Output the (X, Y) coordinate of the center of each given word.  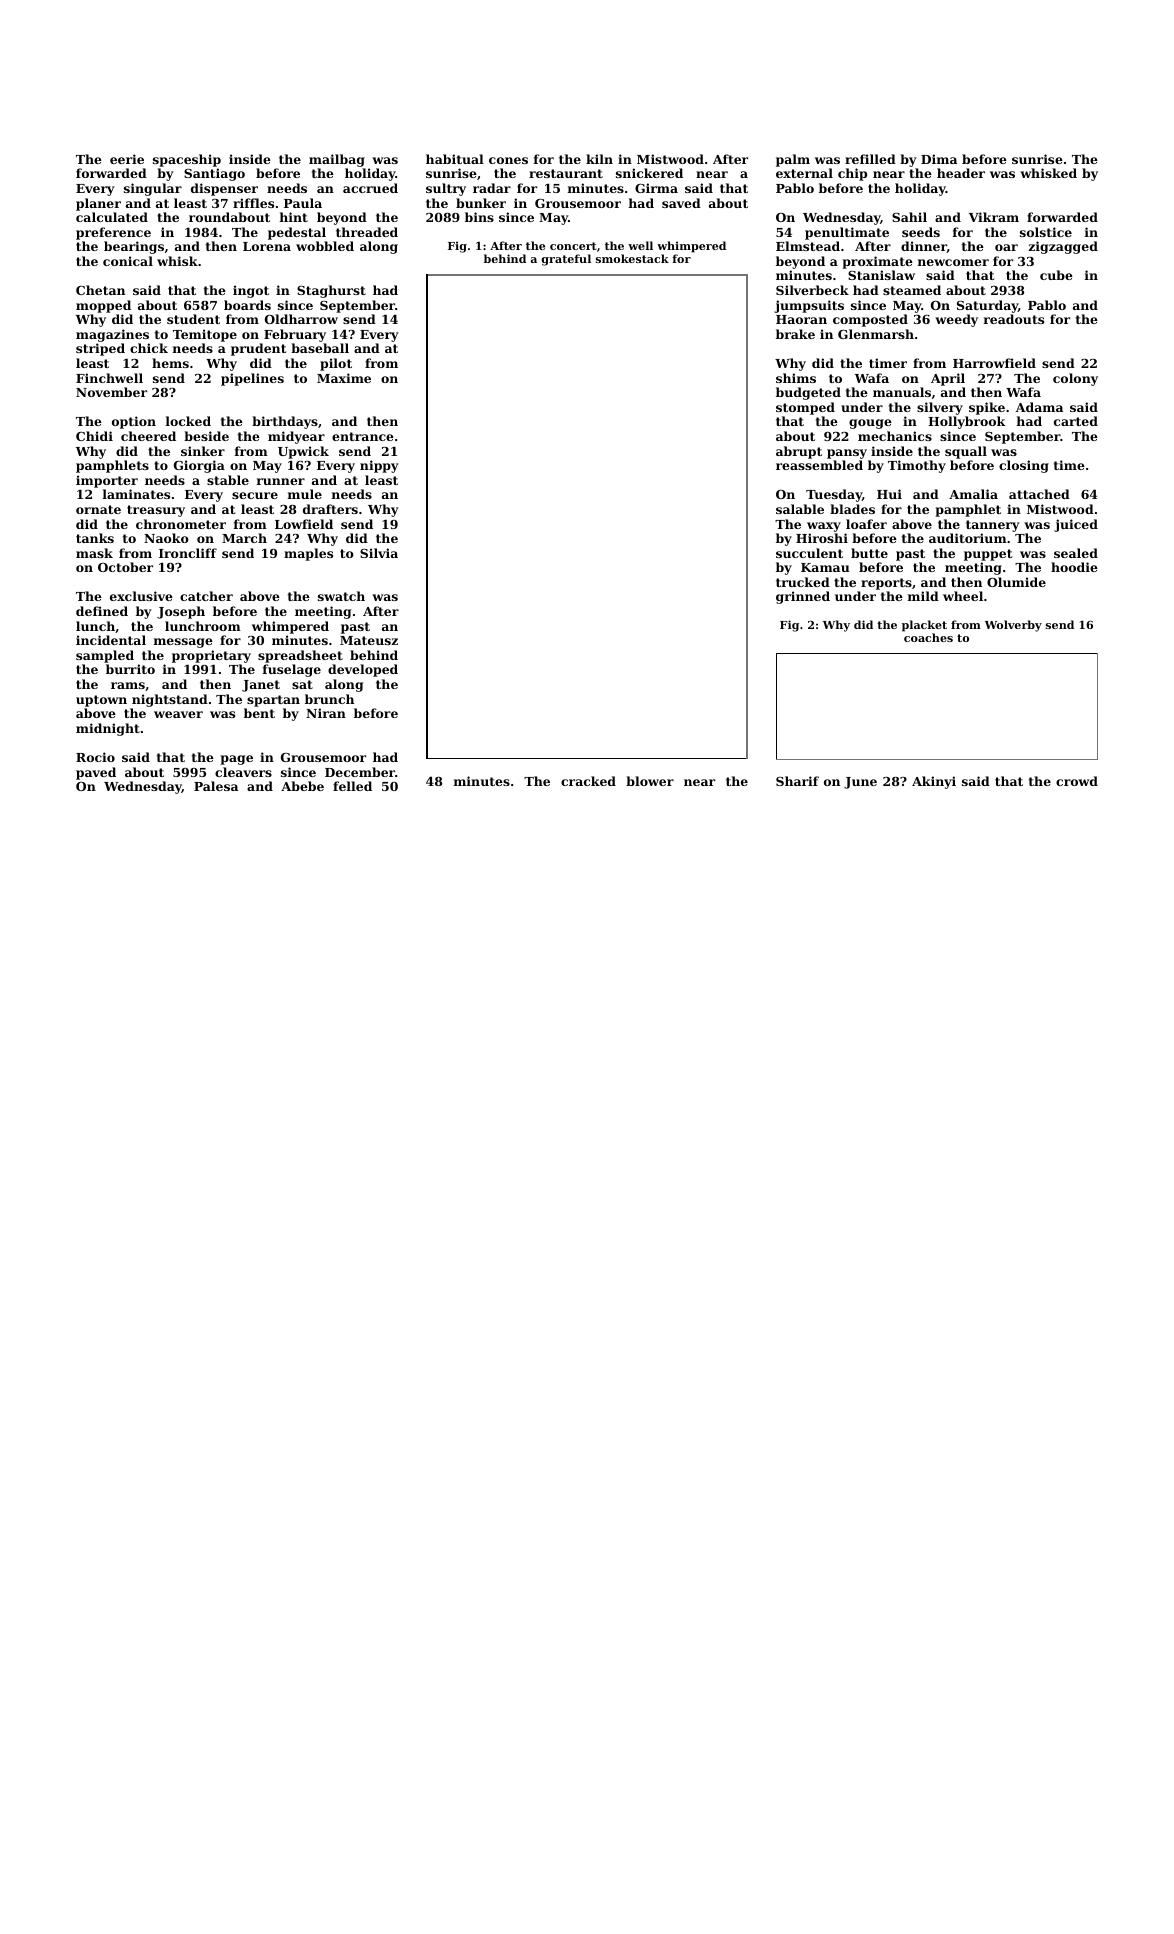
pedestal (297, 233)
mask (94, 553)
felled (352, 786)
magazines (112, 335)
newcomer (953, 262)
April (948, 379)
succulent (809, 553)
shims (796, 378)
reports (886, 584)
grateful (566, 260)
